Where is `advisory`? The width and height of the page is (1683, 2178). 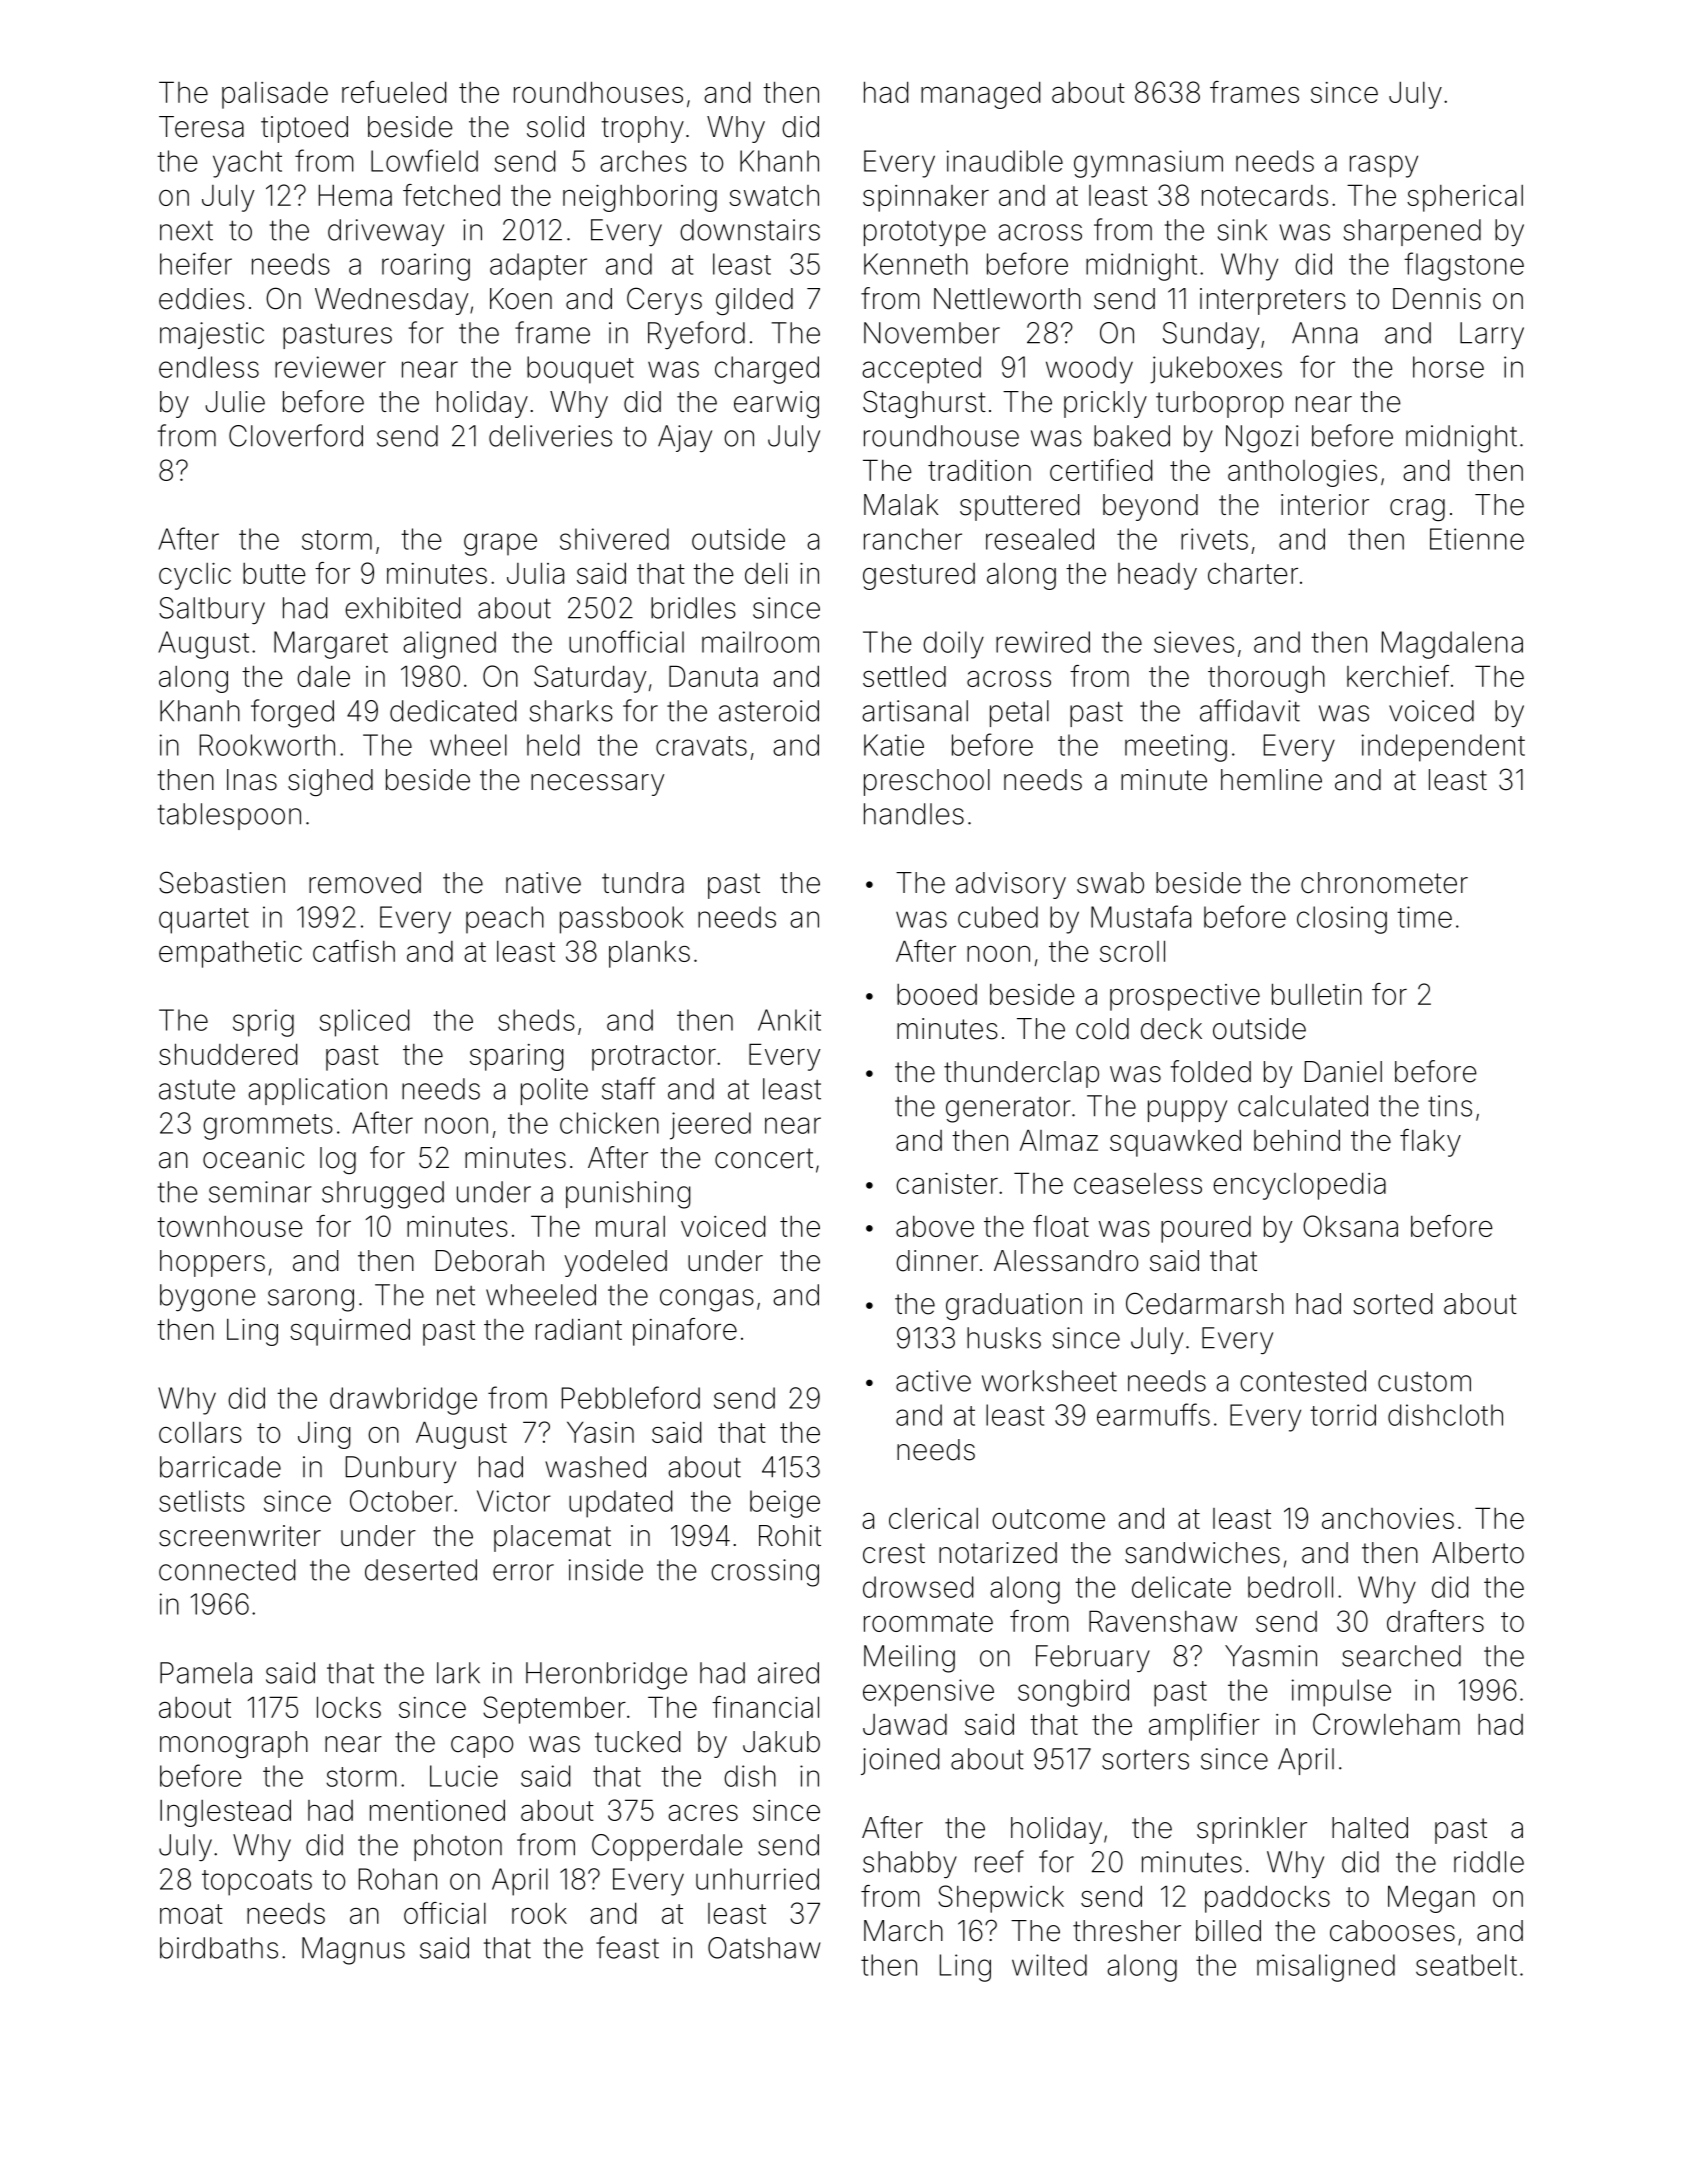
advisory is located at coordinates (1011, 885).
